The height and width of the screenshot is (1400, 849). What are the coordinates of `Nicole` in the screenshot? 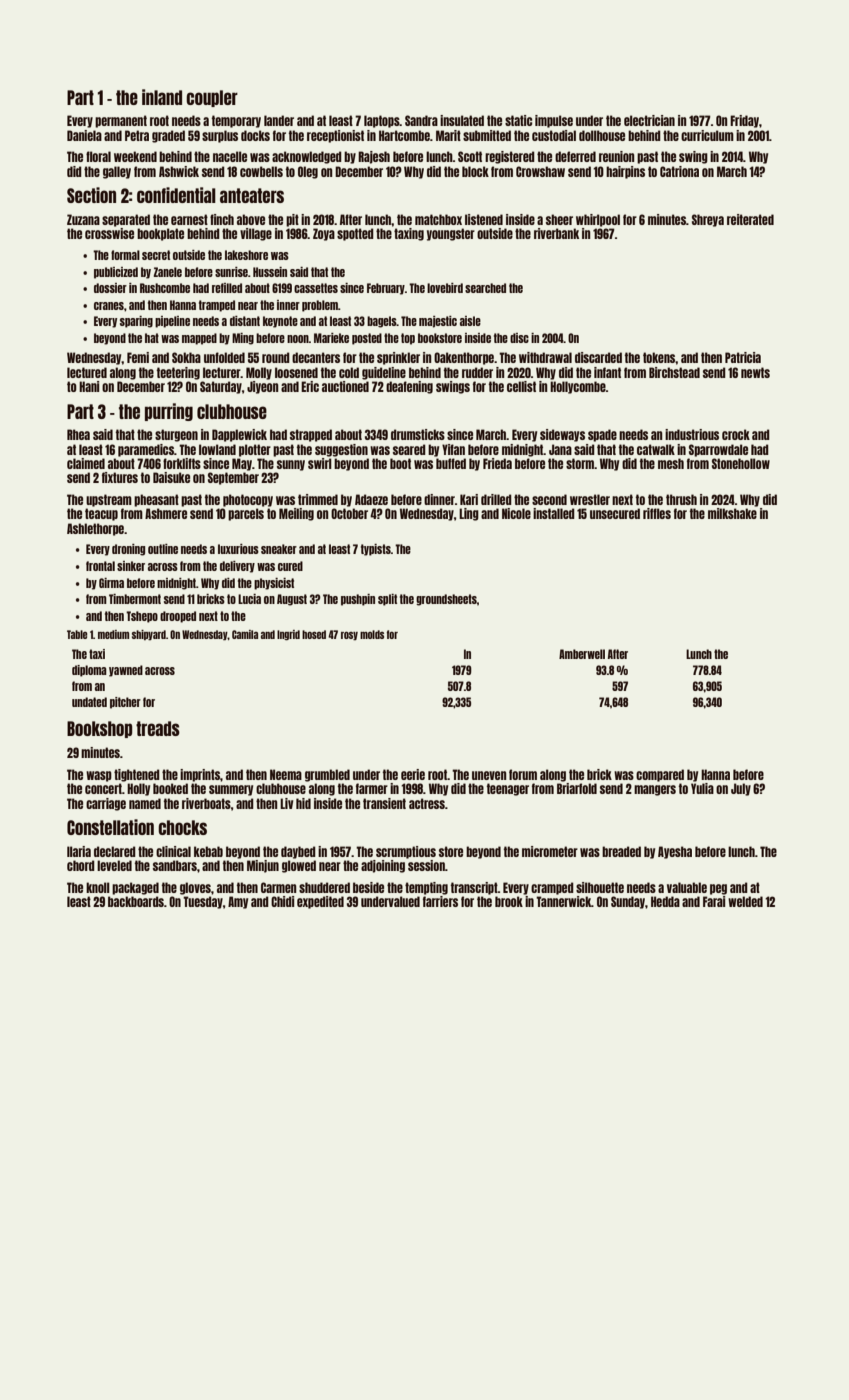 It's located at (516, 513).
